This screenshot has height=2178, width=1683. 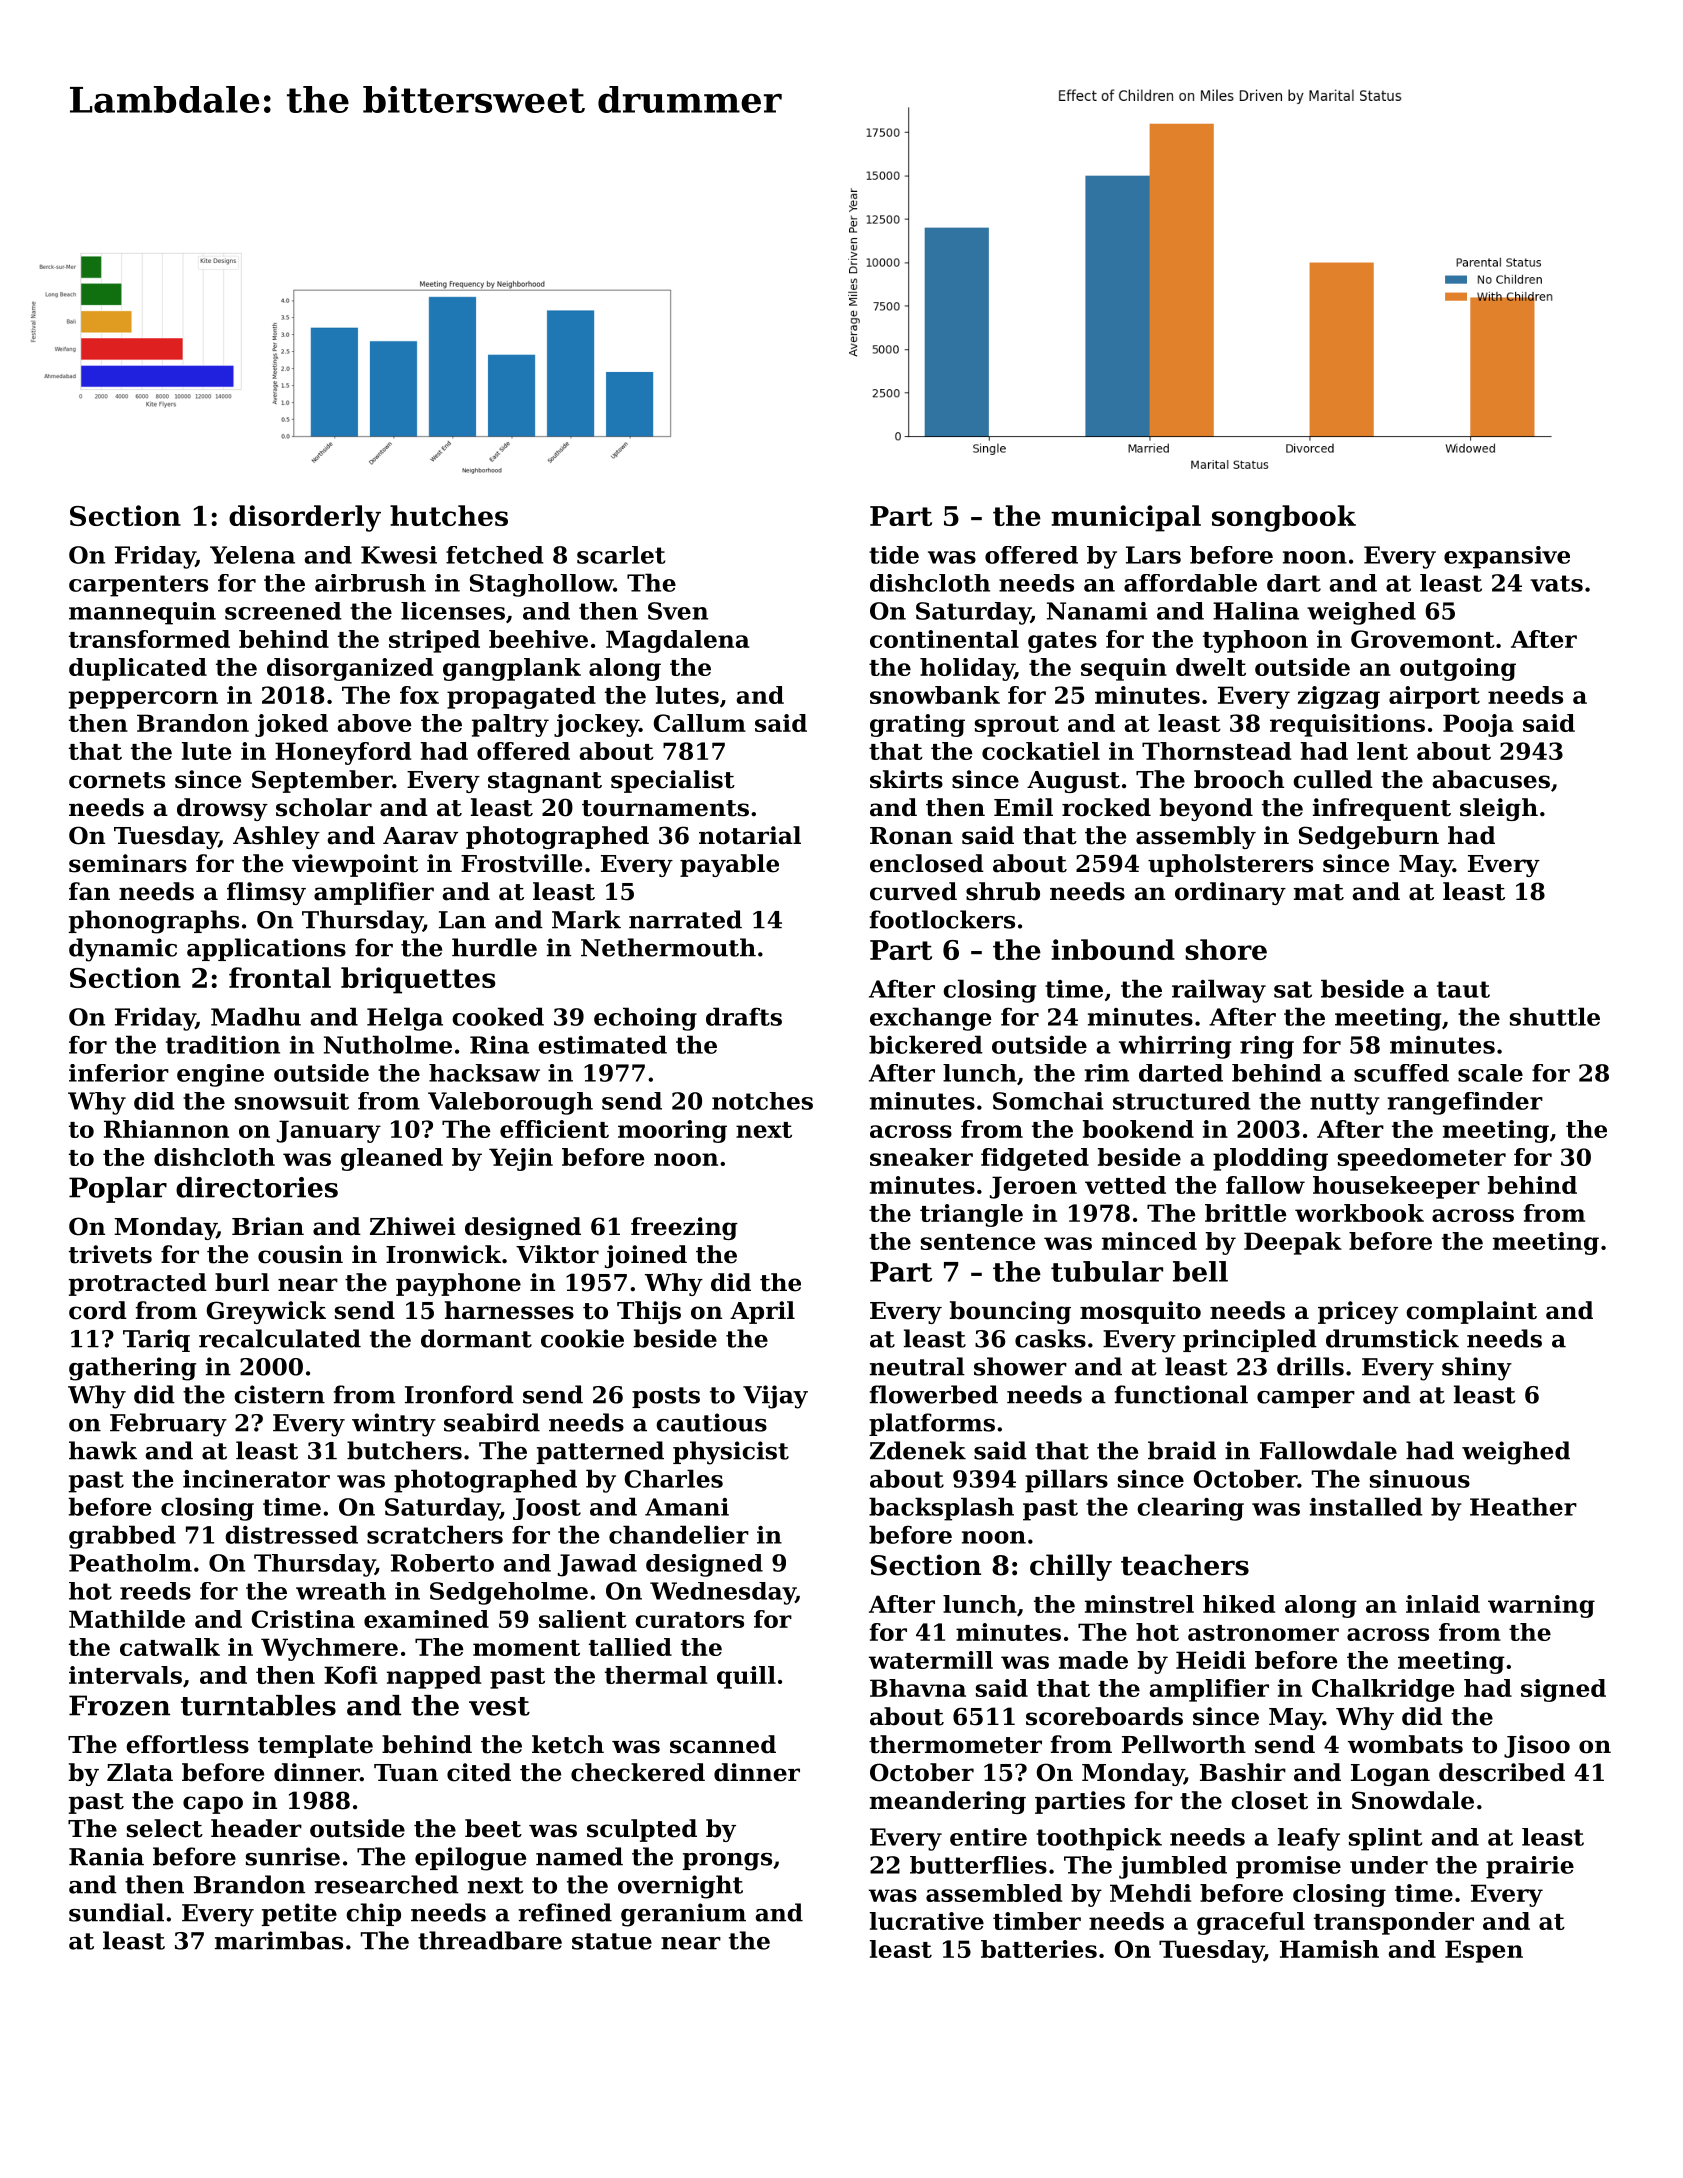 I want to click on echoing, so click(x=645, y=1019).
